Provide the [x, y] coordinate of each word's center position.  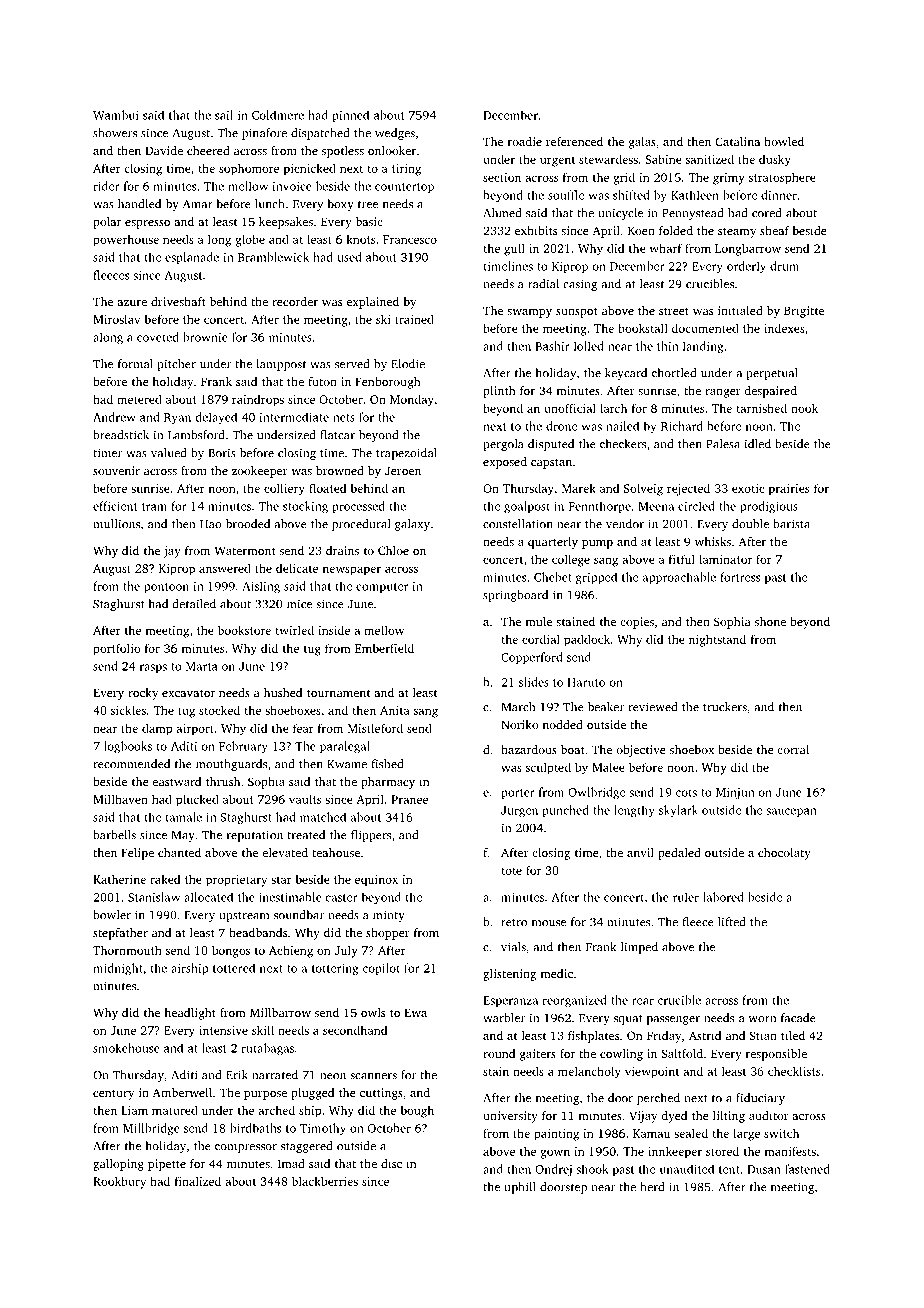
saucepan [791, 812]
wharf [666, 248]
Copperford [532, 658]
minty [389, 916]
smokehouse [126, 1048]
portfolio [117, 649]
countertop [404, 188]
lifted [732, 922]
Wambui [116, 115]
